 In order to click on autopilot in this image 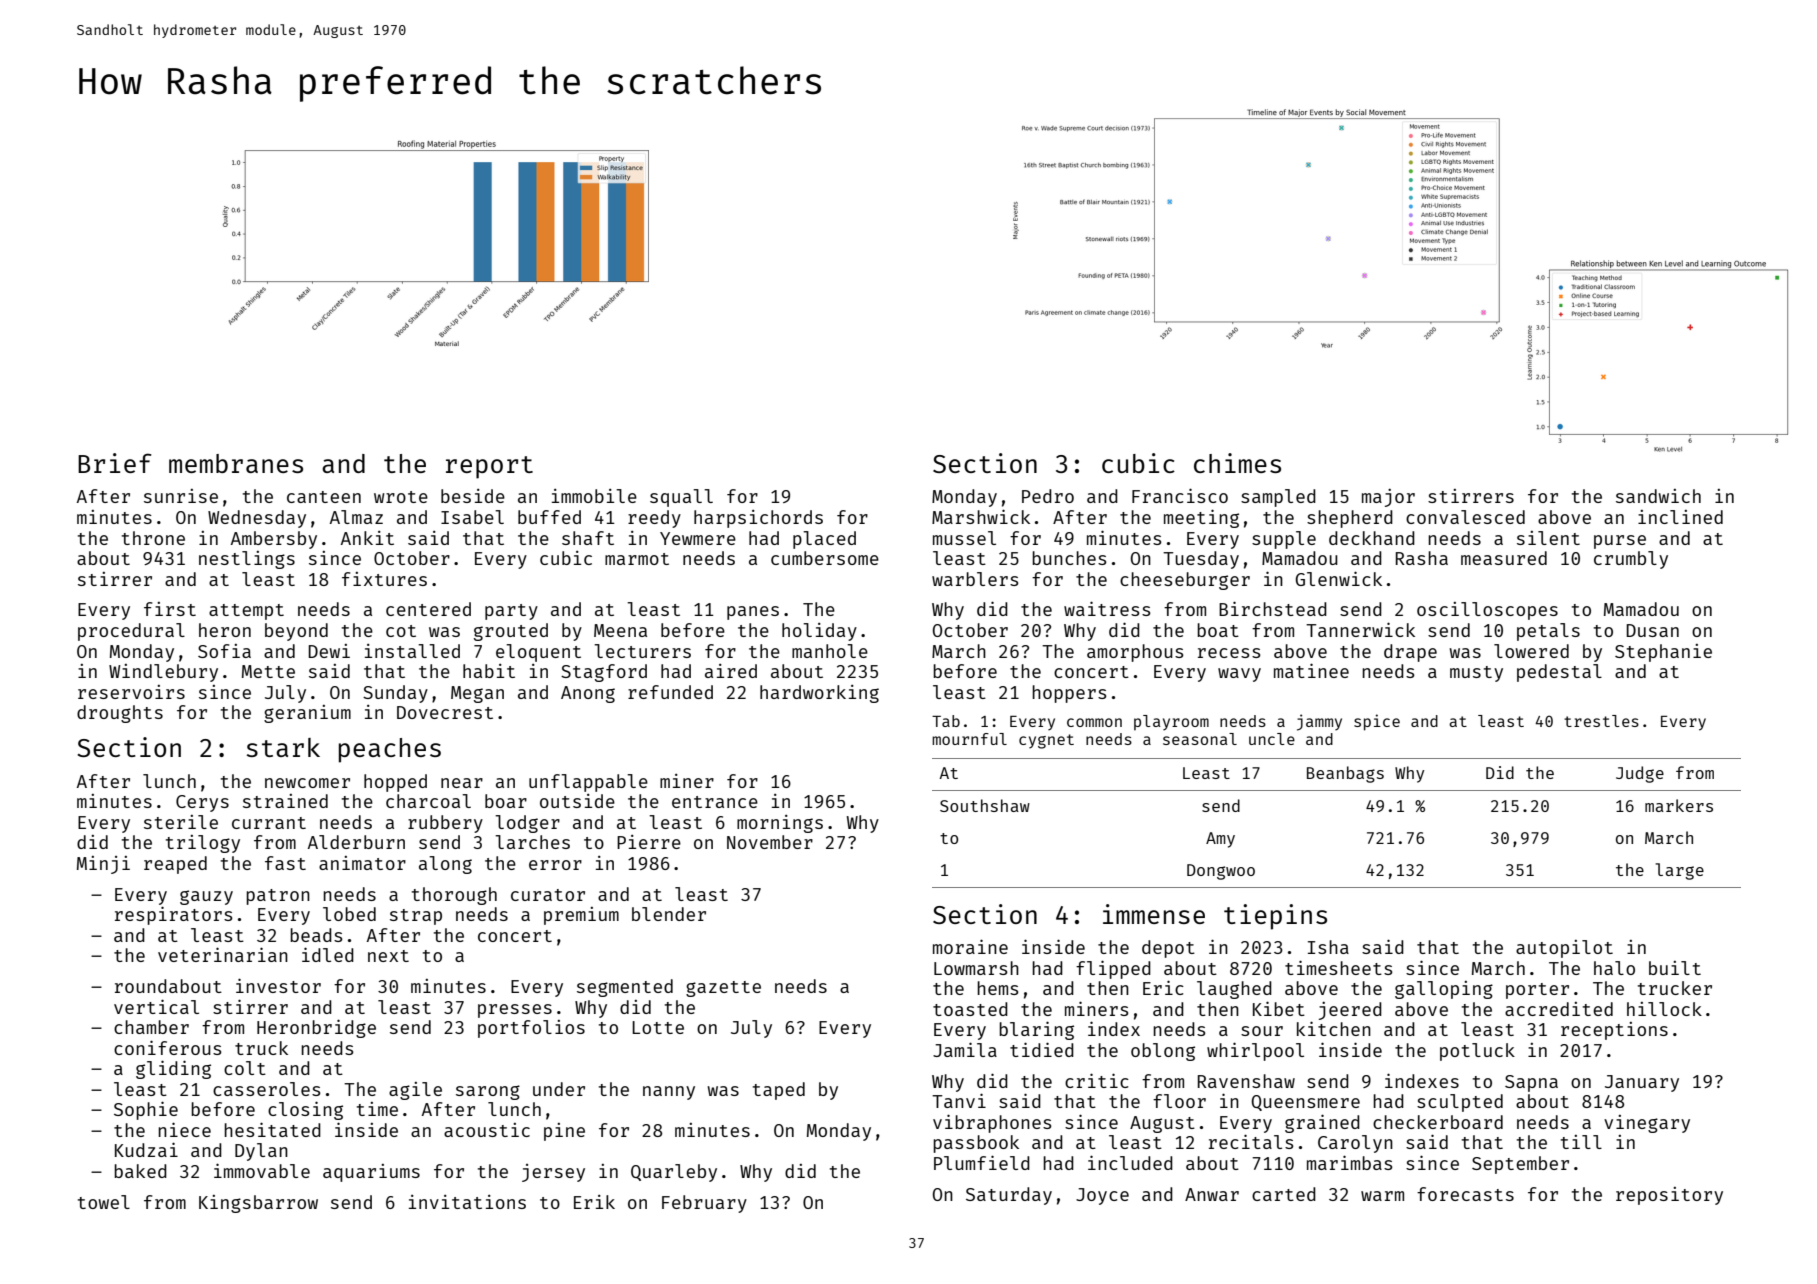, I will do `click(1564, 949)`.
